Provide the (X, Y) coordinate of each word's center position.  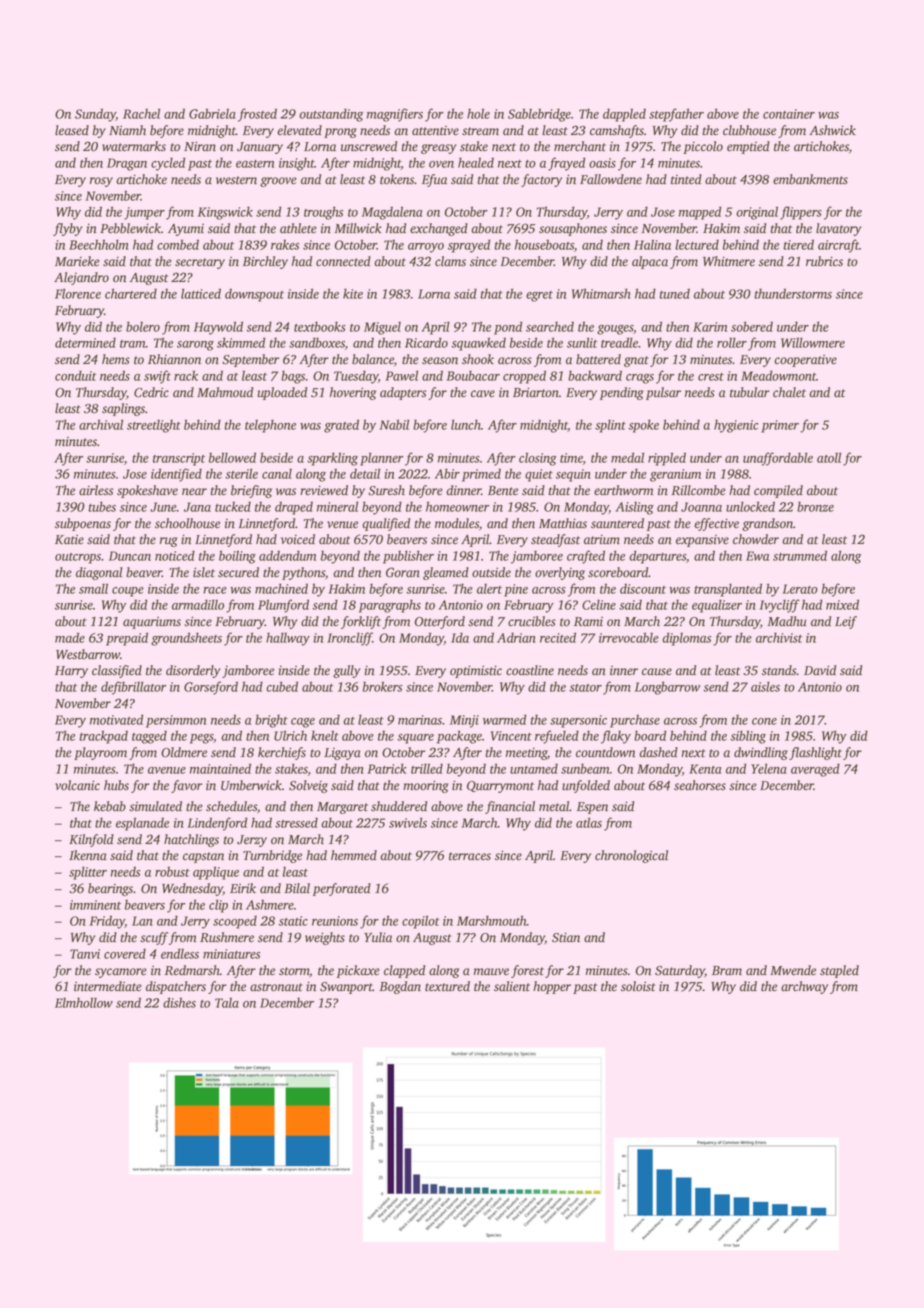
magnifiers (395, 115)
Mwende (793, 970)
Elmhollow (84, 1002)
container (789, 114)
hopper (552, 987)
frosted (257, 115)
